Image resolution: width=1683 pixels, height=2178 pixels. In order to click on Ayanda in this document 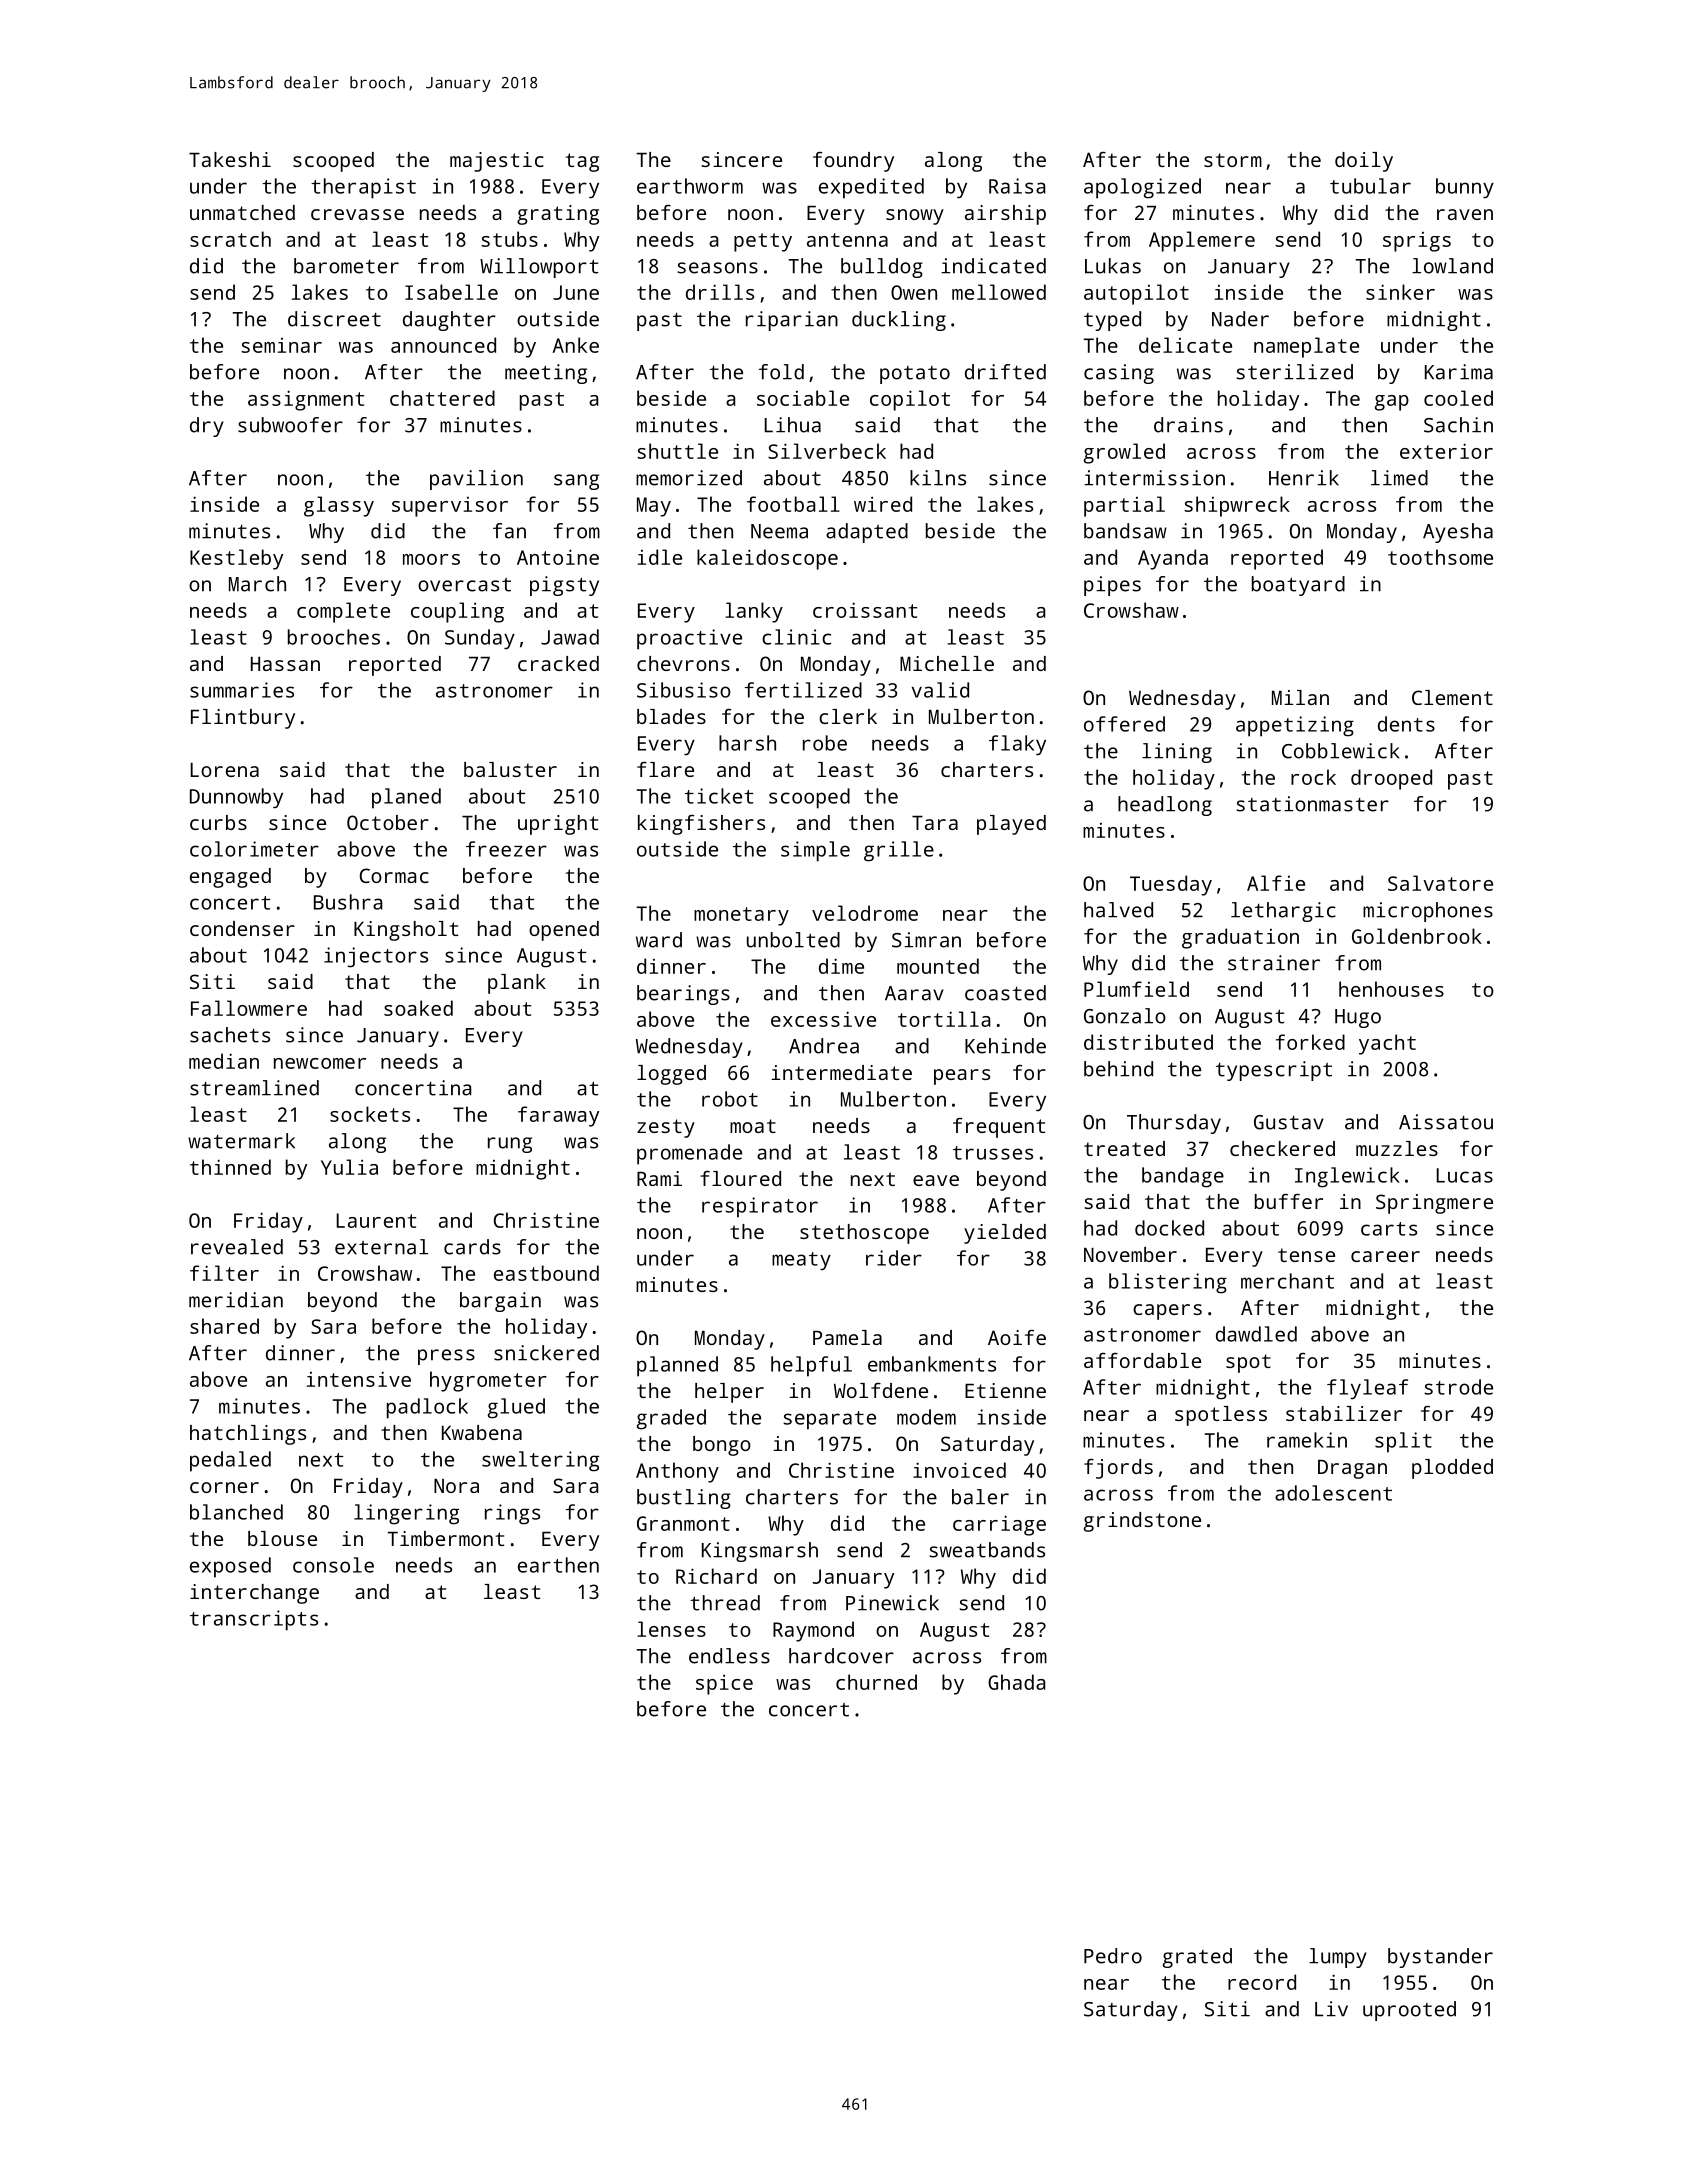, I will do `click(1173, 559)`.
